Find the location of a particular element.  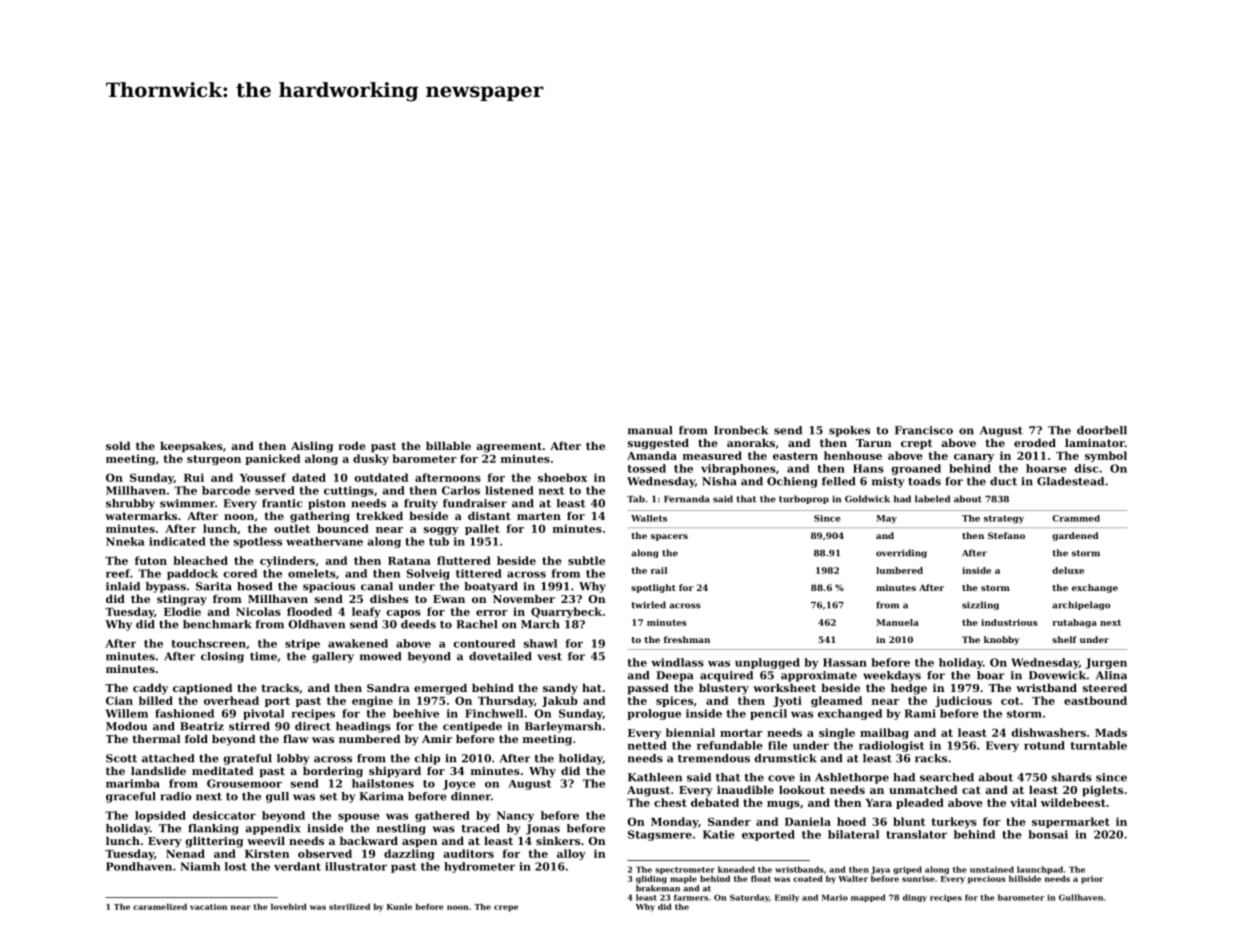

dusky is located at coordinates (371, 459).
